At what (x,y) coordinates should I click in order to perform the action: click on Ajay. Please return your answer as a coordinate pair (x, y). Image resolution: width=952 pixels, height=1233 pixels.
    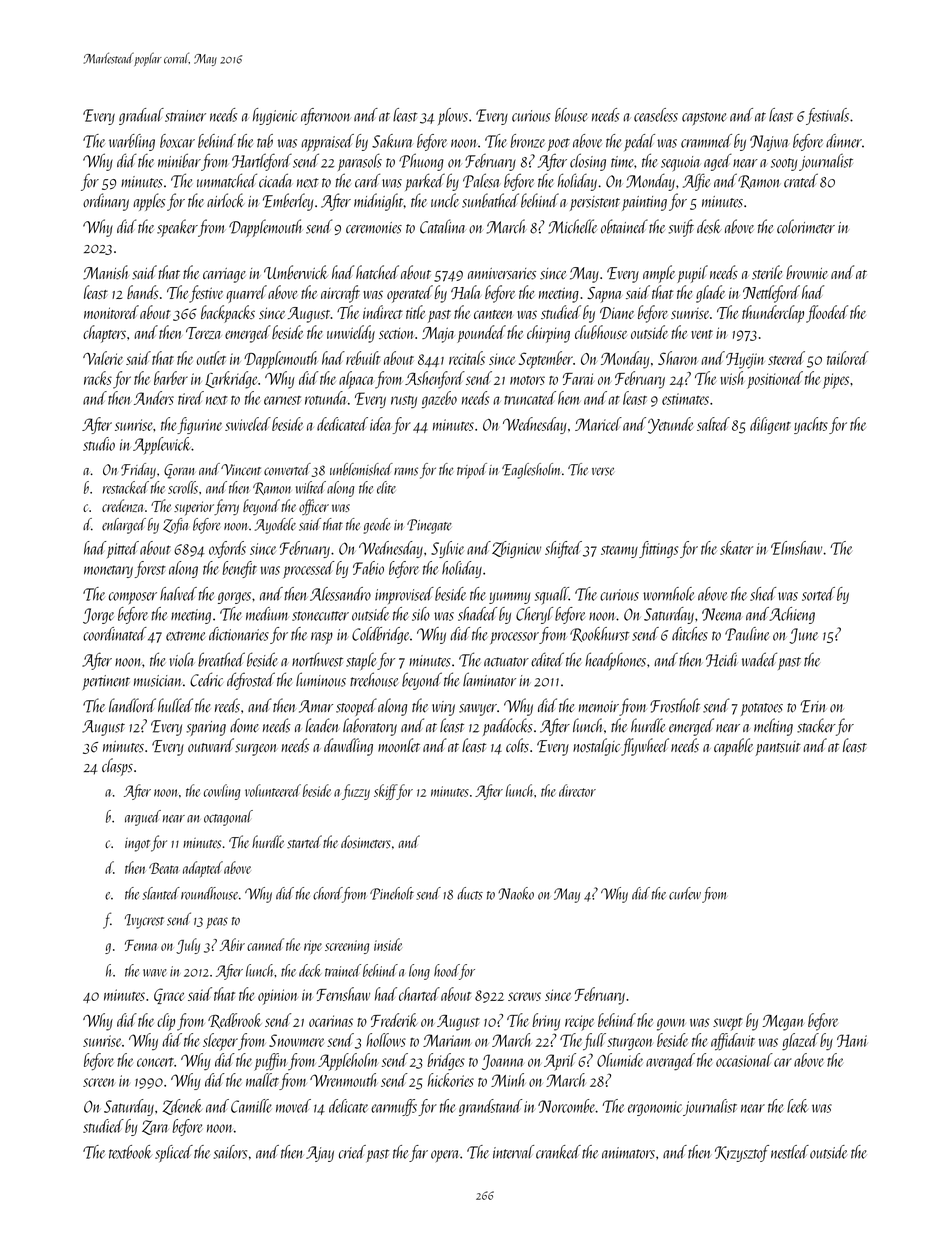
    Looking at the image, I should click on (320, 1154).
